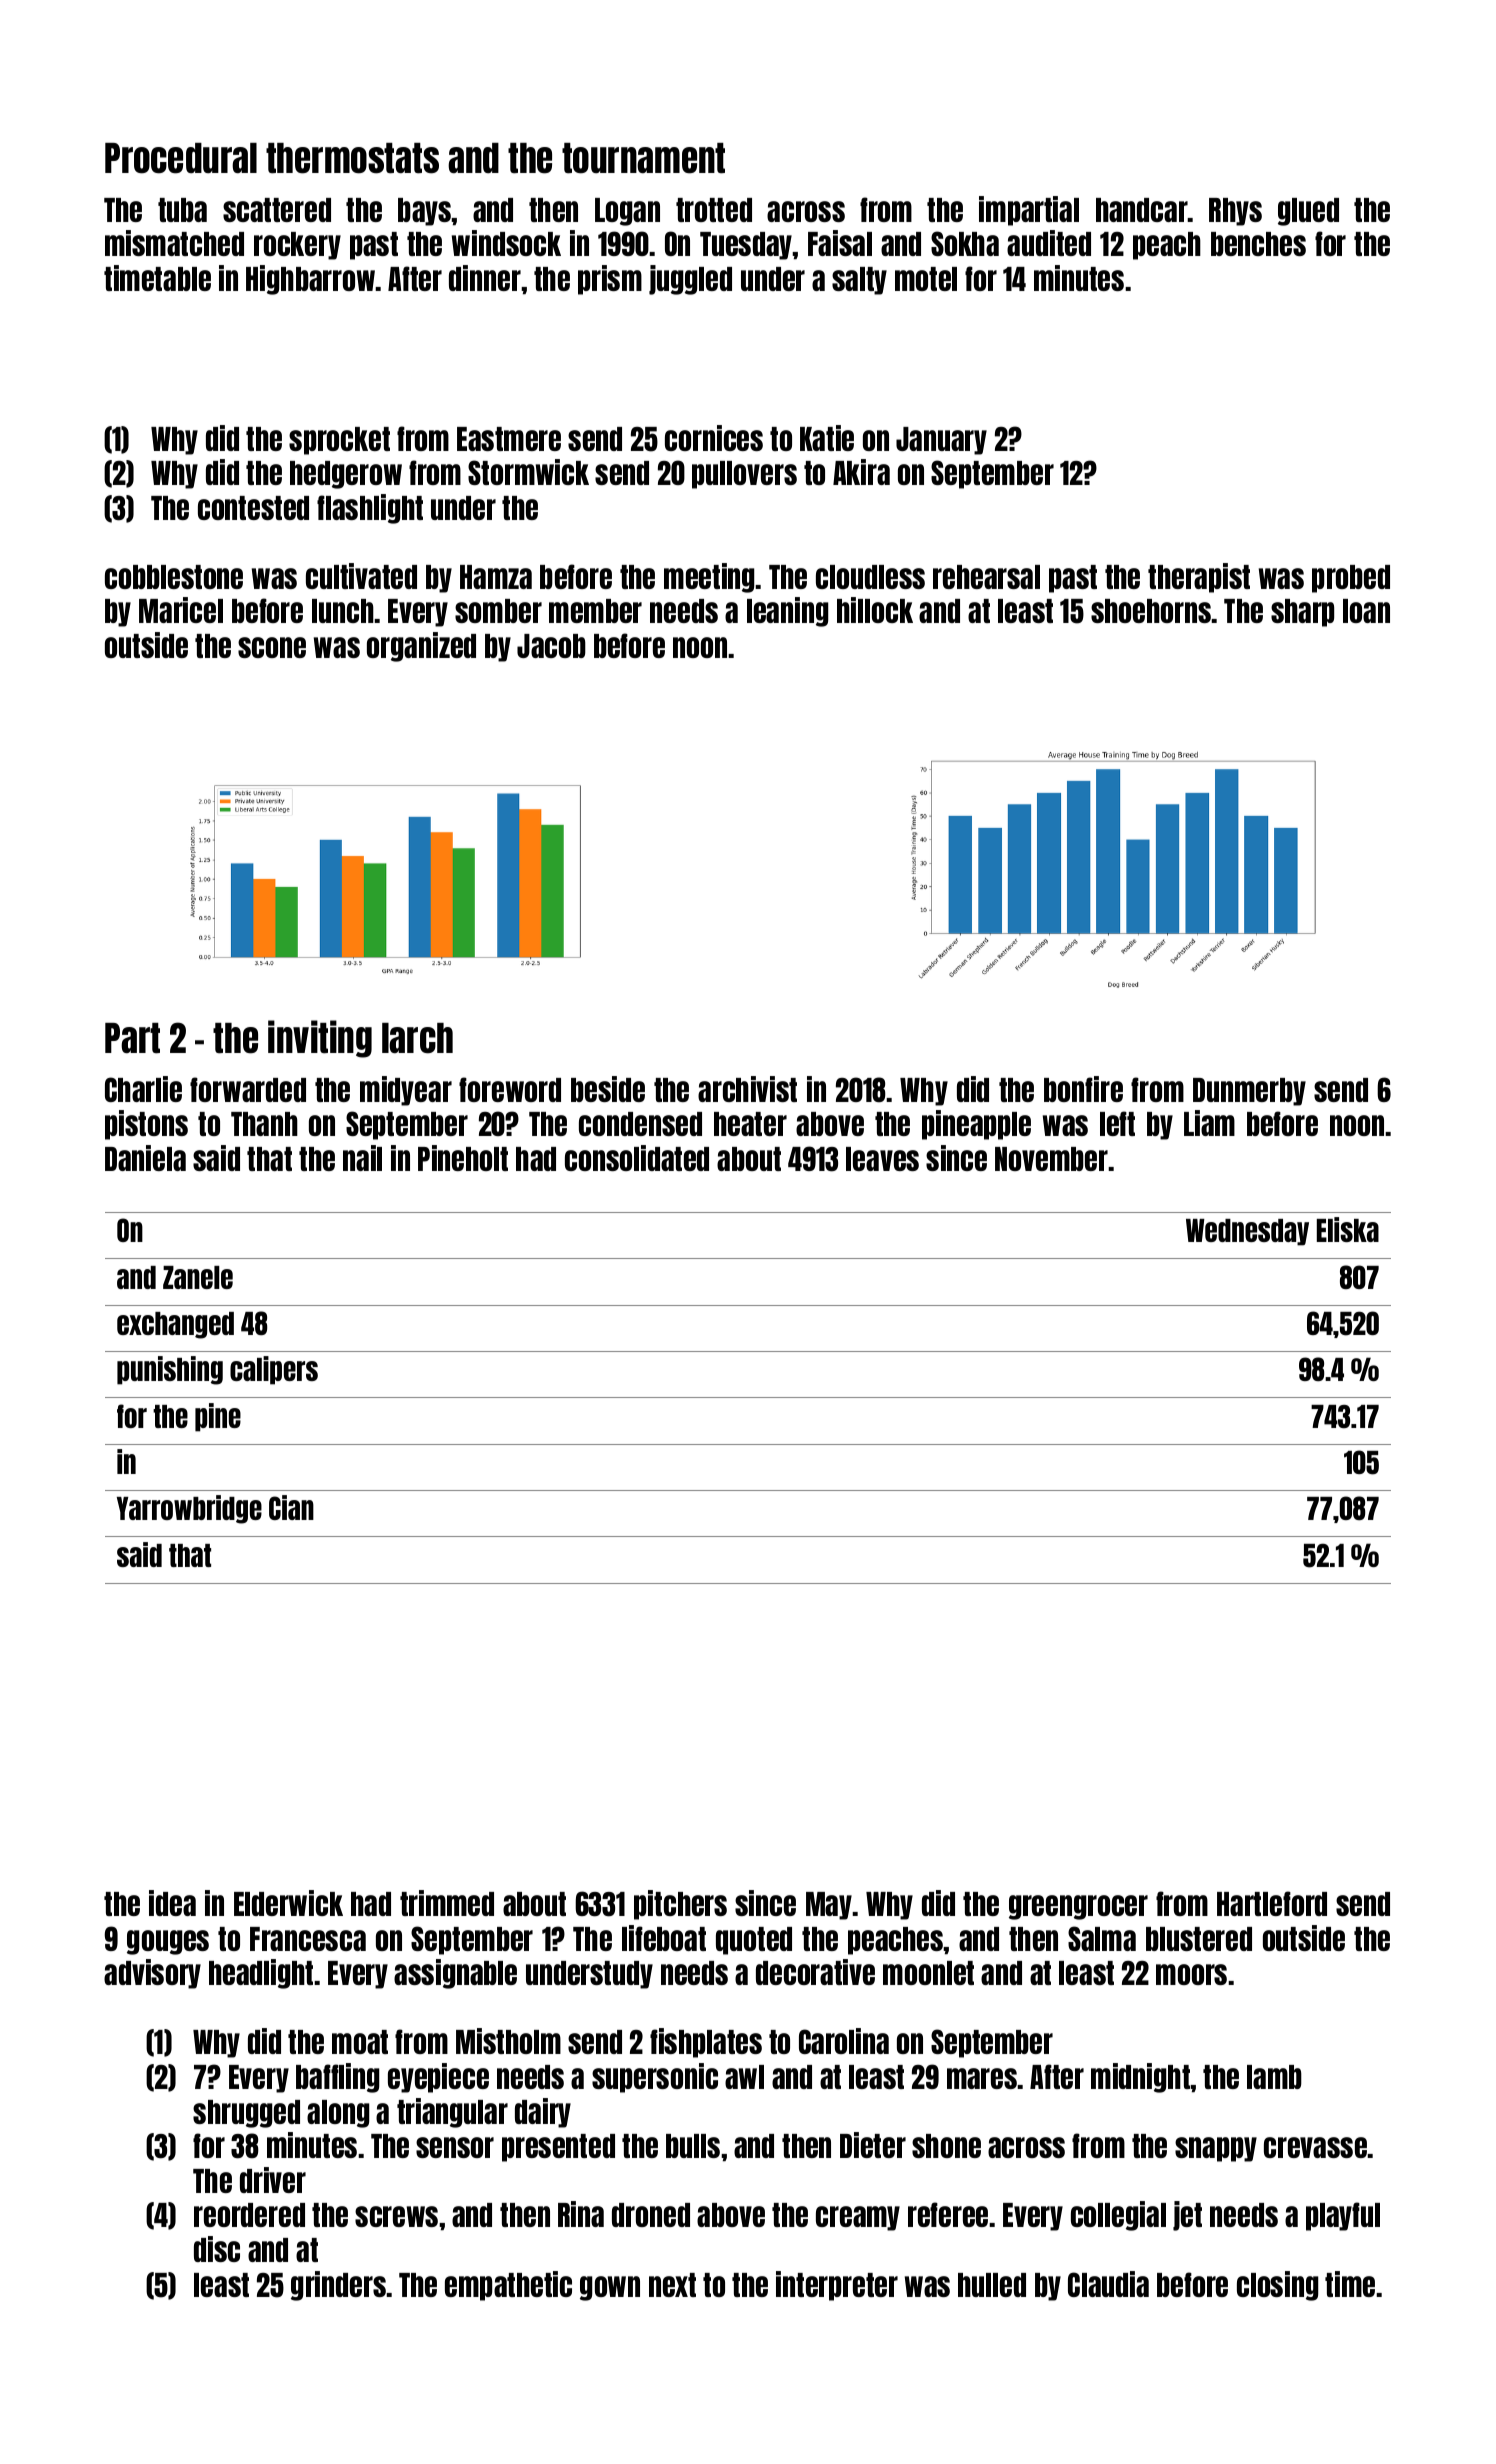  Describe the element at coordinates (143, 1089) in the screenshot. I see `Charlie` at that location.
